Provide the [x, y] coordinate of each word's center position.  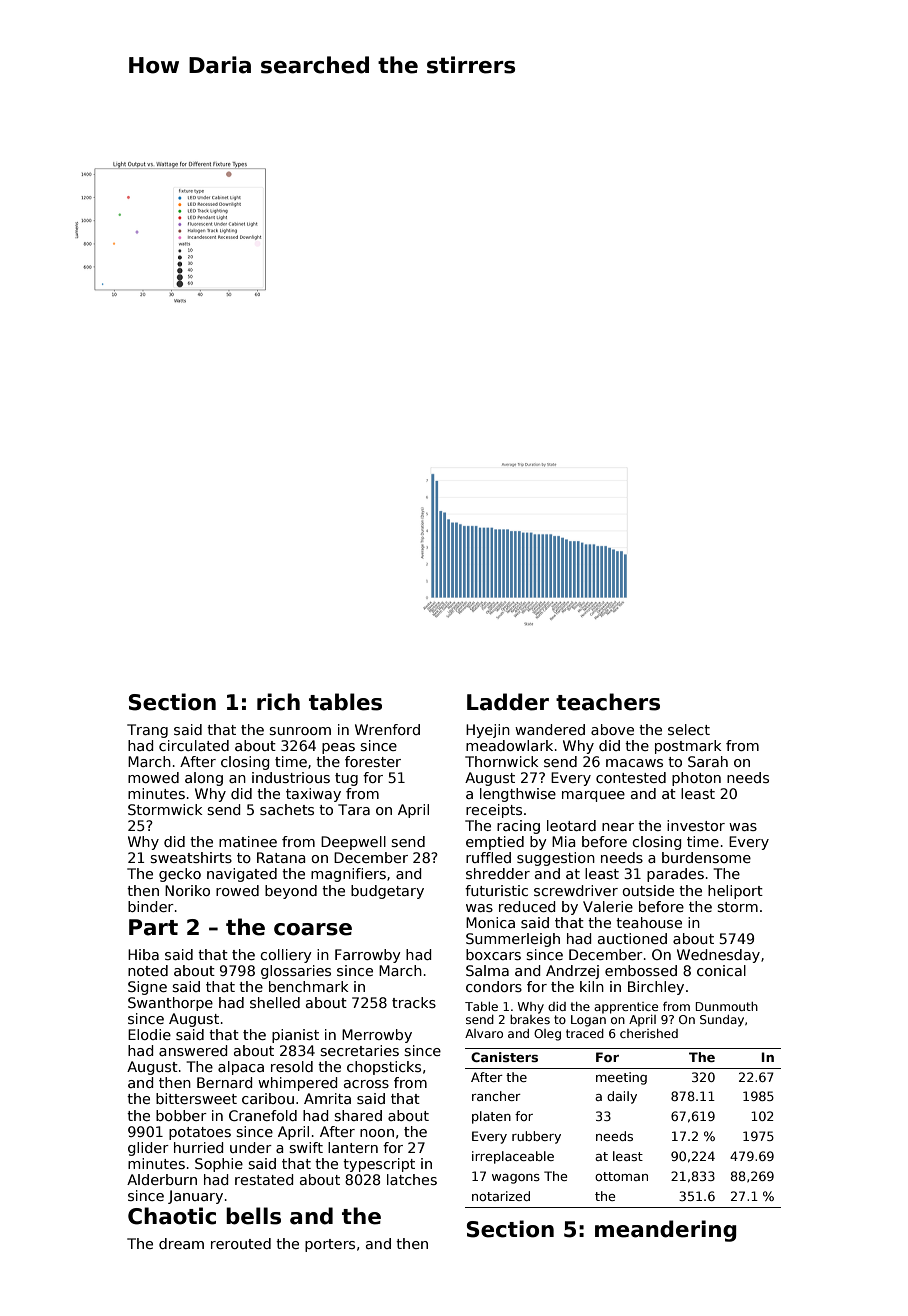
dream [181, 1243]
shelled [275, 1002]
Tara [354, 809]
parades [675, 875]
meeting [621, 1078]
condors [494, 986]
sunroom [300, 731]
